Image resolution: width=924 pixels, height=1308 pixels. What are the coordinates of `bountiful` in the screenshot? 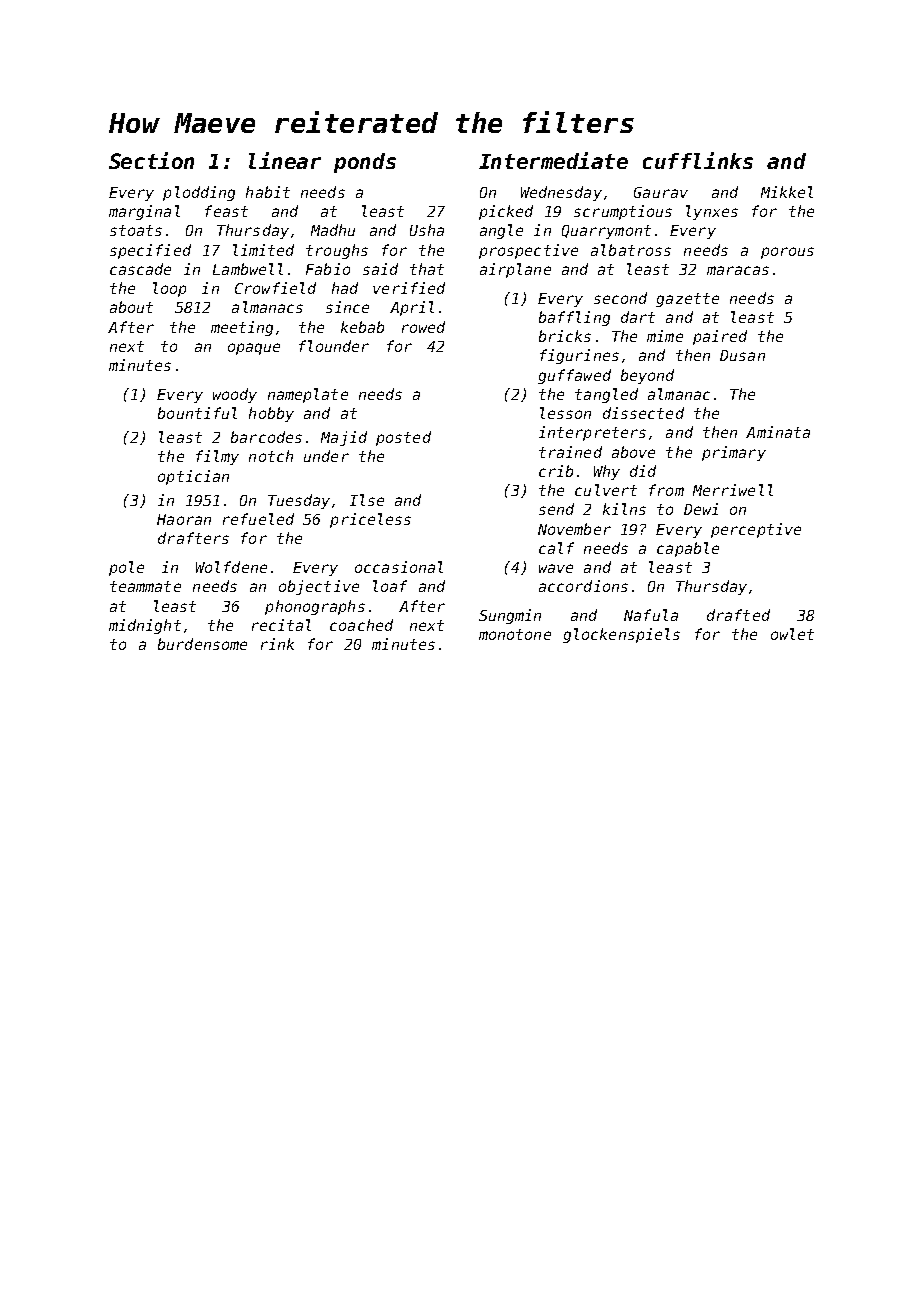 It's located at (197, 413).
